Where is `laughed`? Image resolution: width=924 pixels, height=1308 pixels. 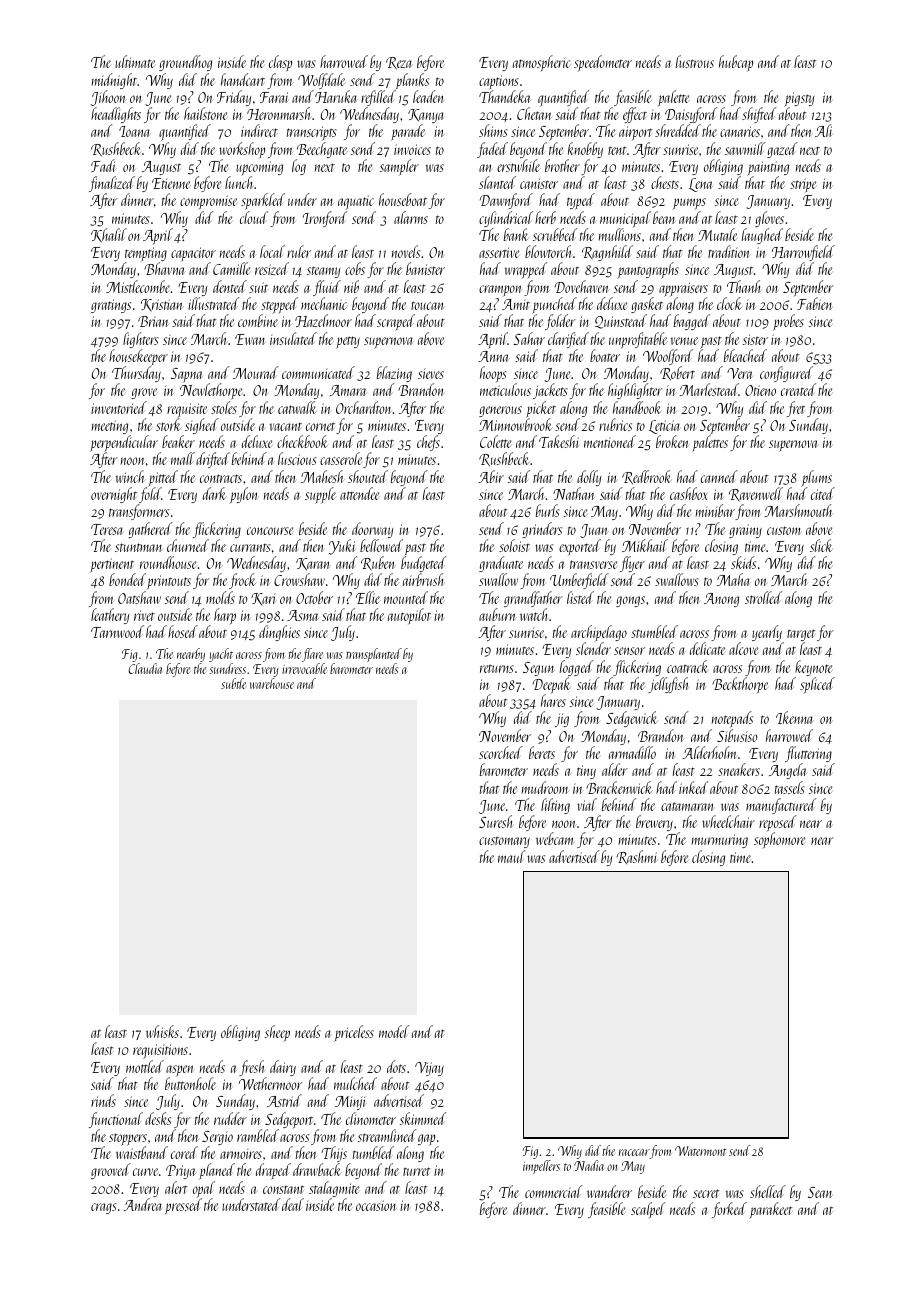 laughed is located at coordinates (762, 236).
